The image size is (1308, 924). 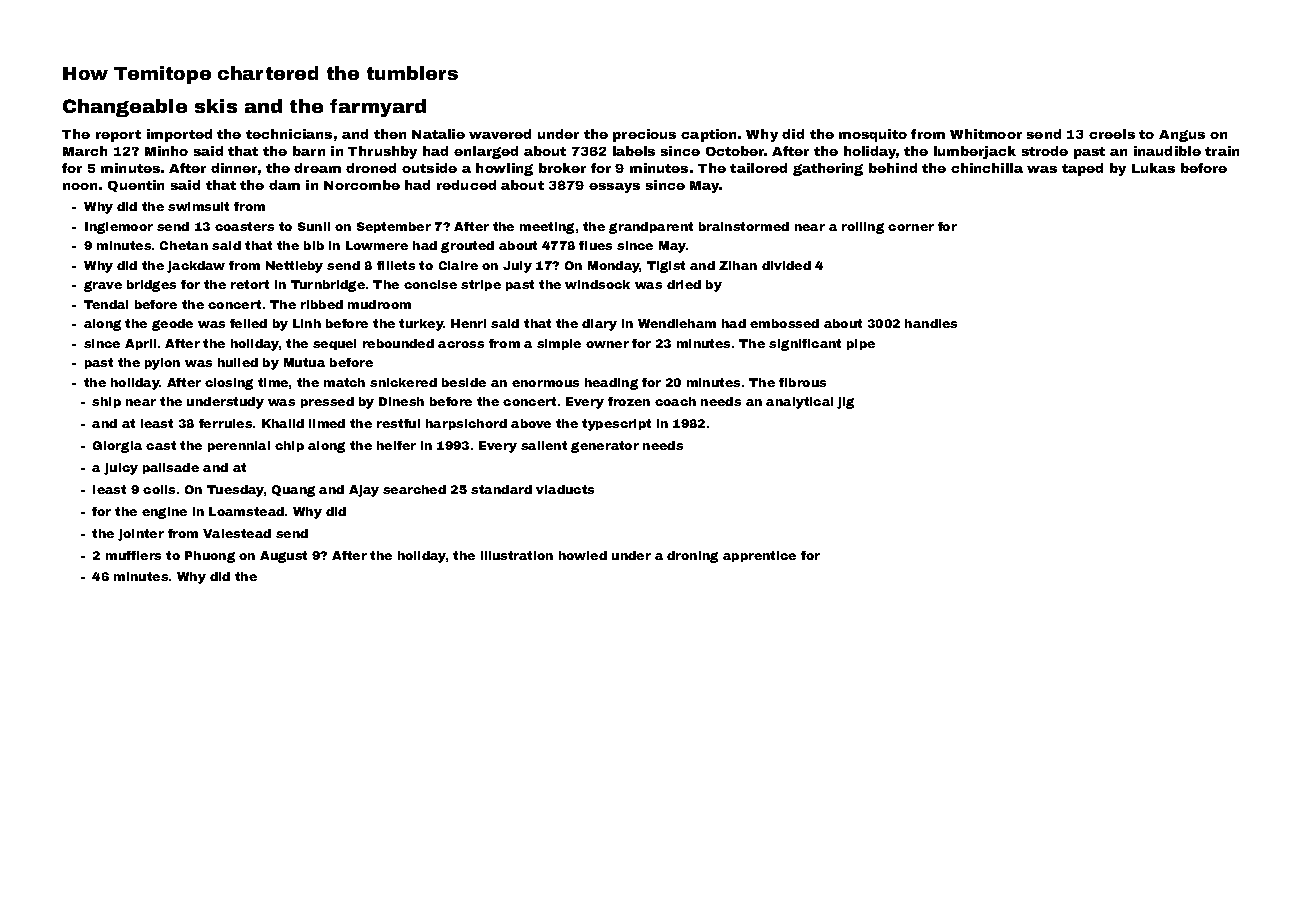 I want to click on barn, so click(x=309, y=151).
